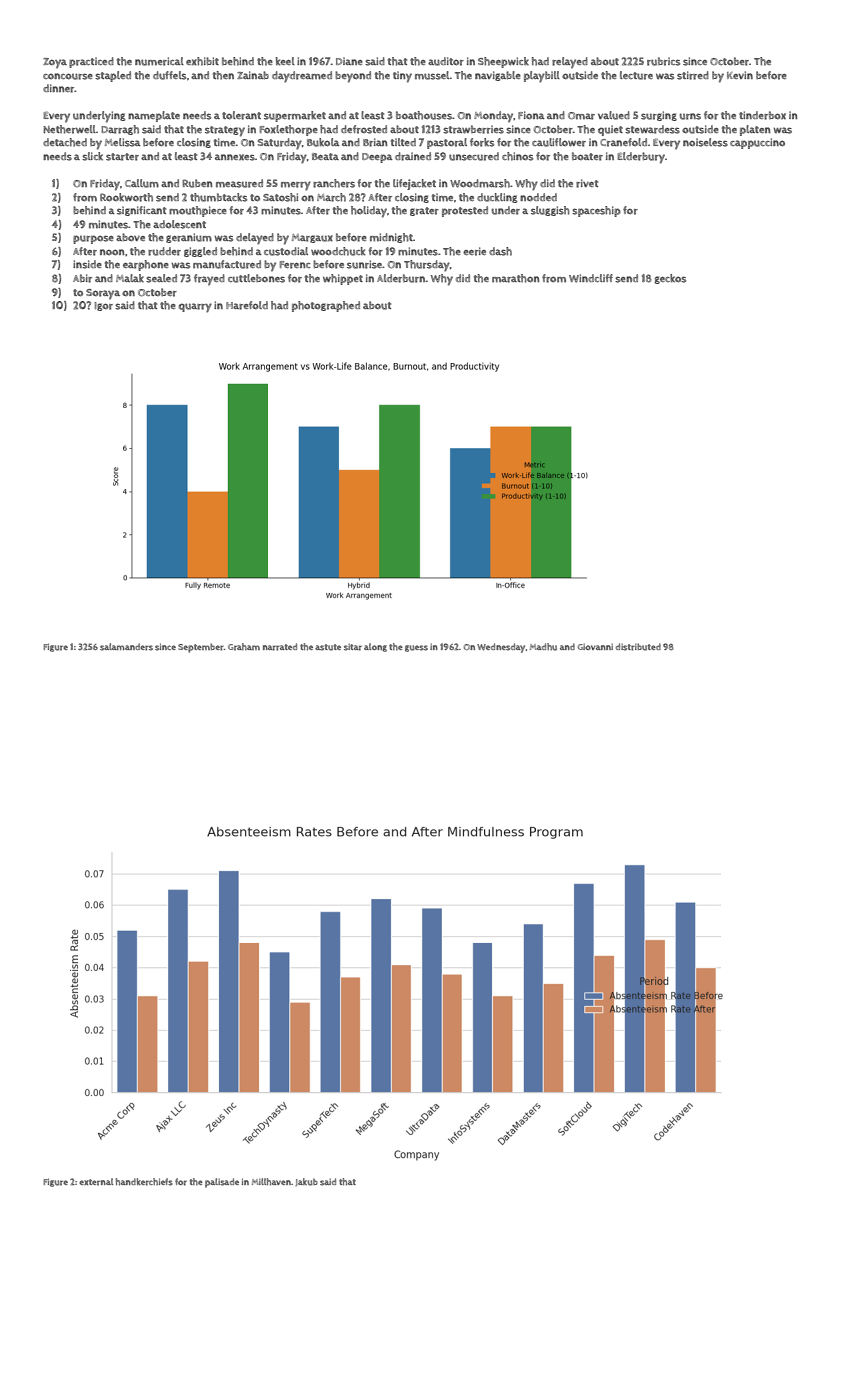 The height and width of the page is (1400, 849). What do you see at coordinates (96, 1182) in the page?
I see `external` at bounding box center [96, 1182].
